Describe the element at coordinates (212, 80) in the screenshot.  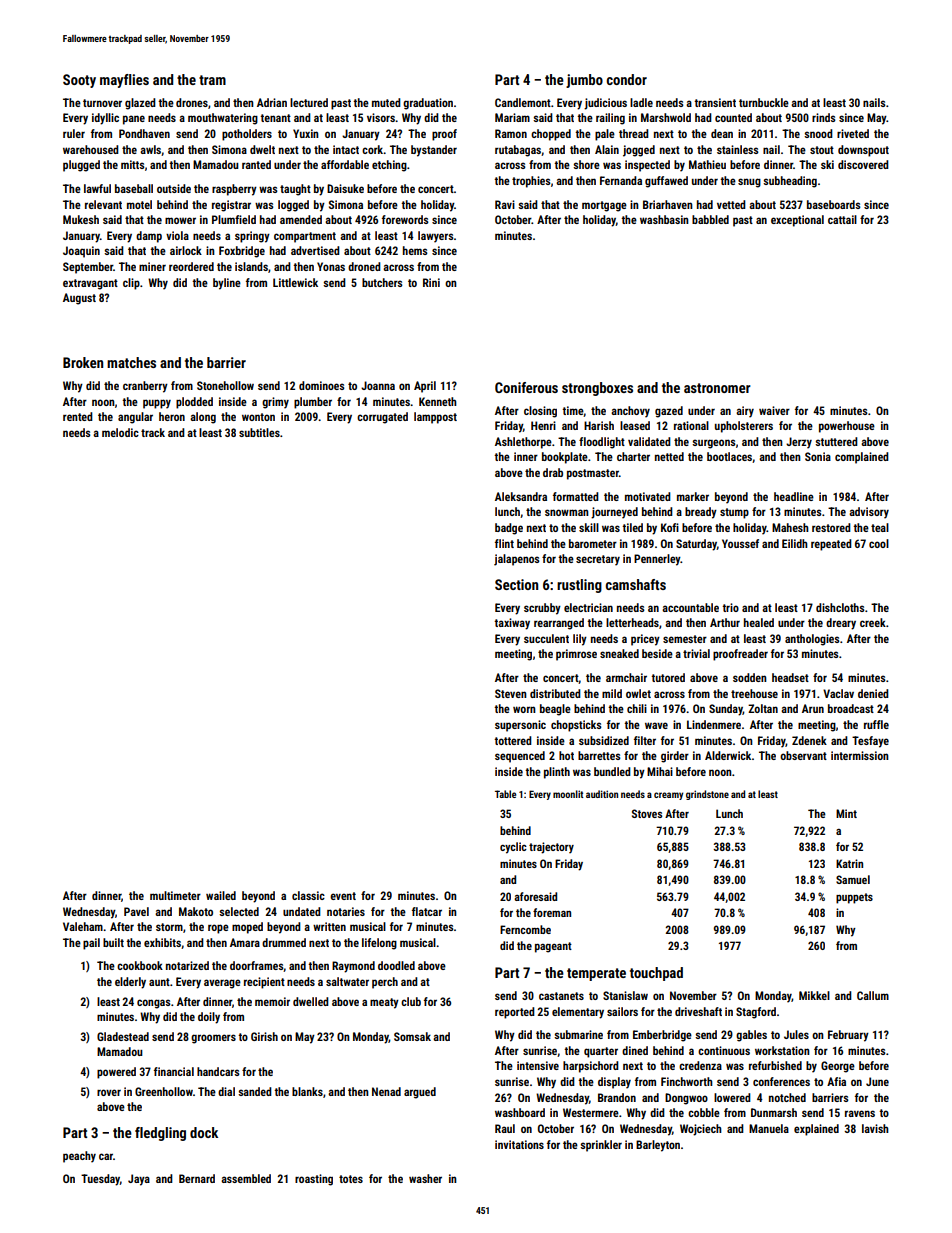
I see `tram` at that location.
